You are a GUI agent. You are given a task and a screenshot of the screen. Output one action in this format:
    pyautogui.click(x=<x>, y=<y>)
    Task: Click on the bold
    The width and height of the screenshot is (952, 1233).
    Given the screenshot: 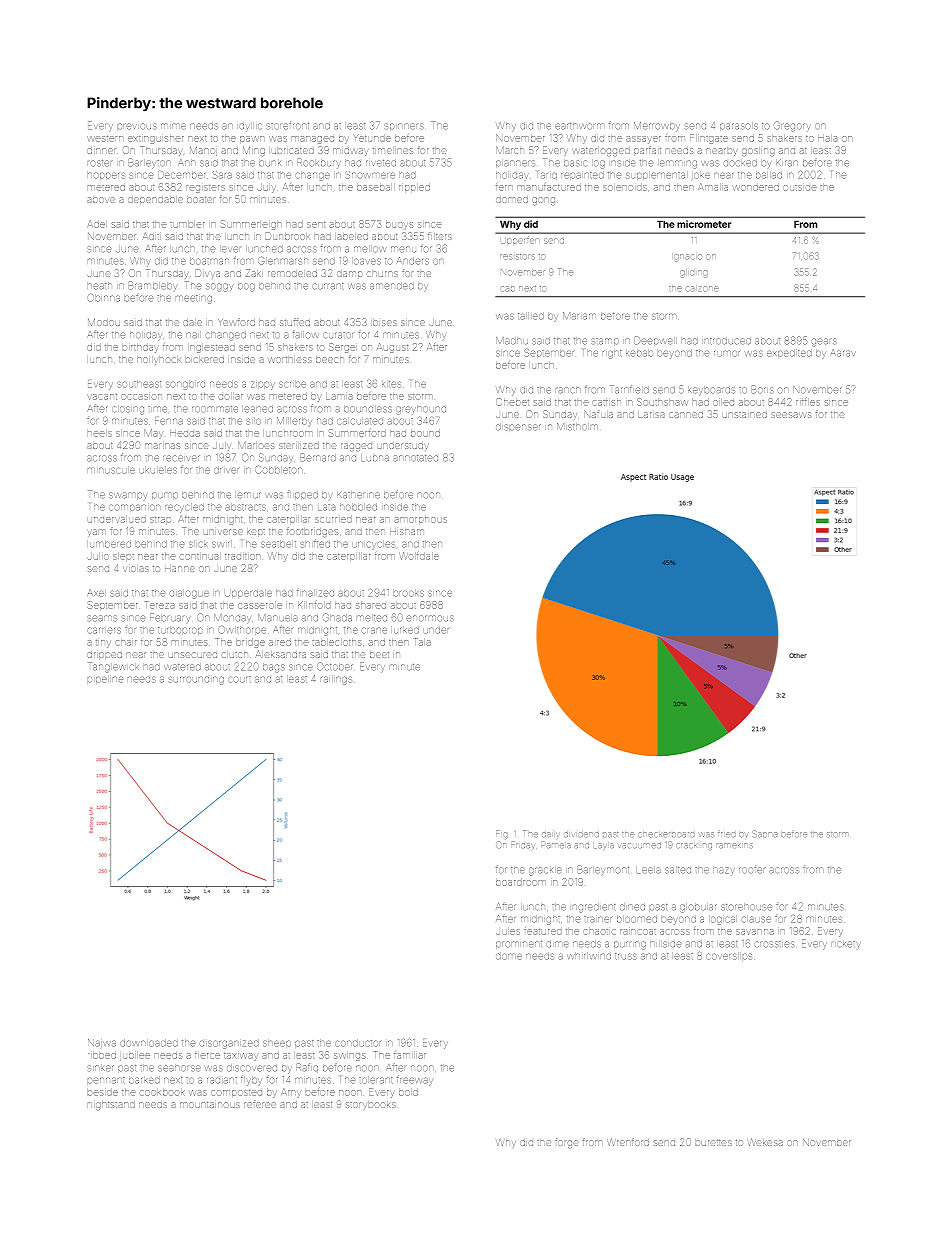 What is the action you would take?
    pyautogui.click(x=408, y=1092)
